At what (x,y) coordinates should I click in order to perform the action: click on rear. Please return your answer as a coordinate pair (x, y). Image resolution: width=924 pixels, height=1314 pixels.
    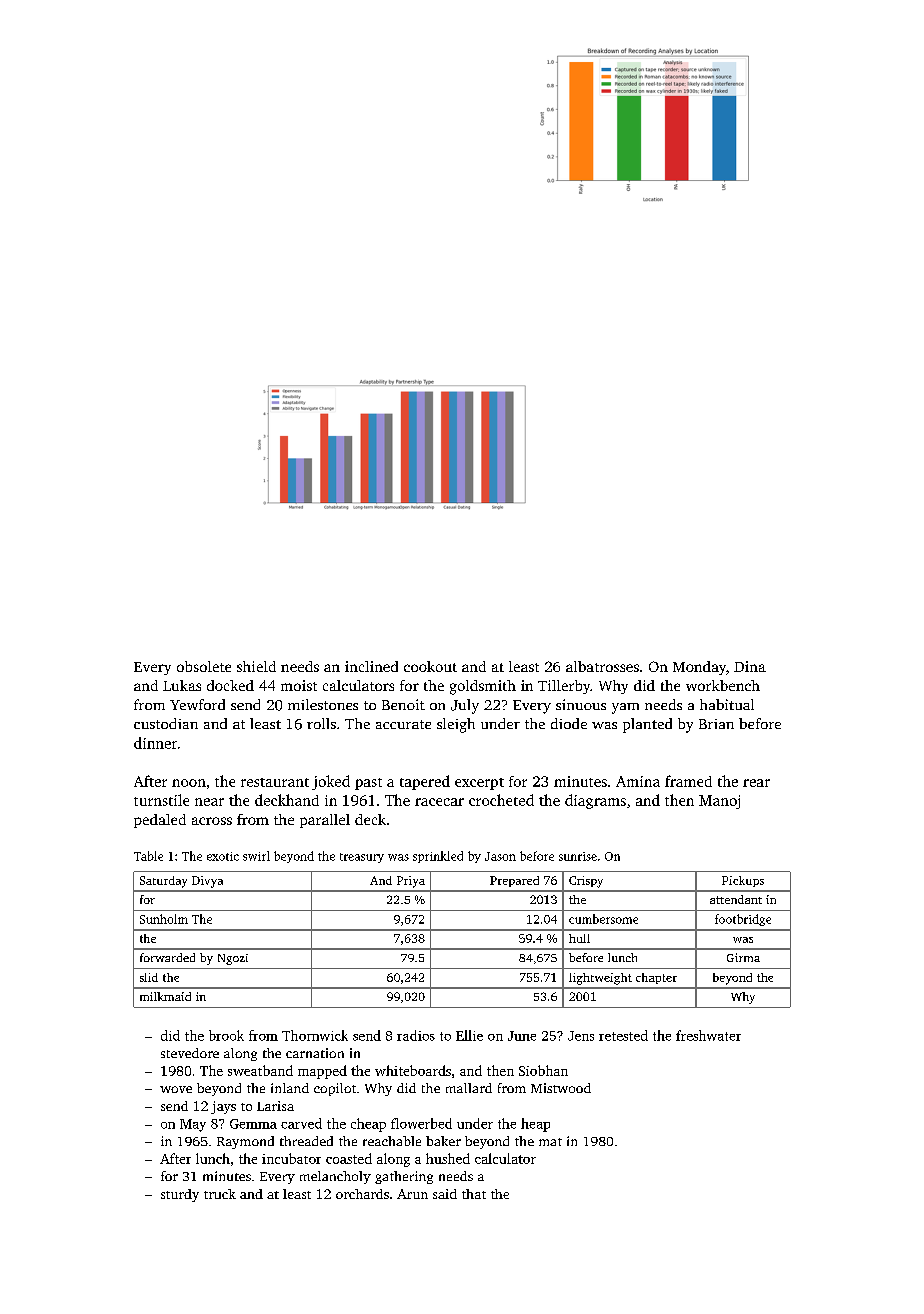
    Looking at the image, I should click on (756, 783).
